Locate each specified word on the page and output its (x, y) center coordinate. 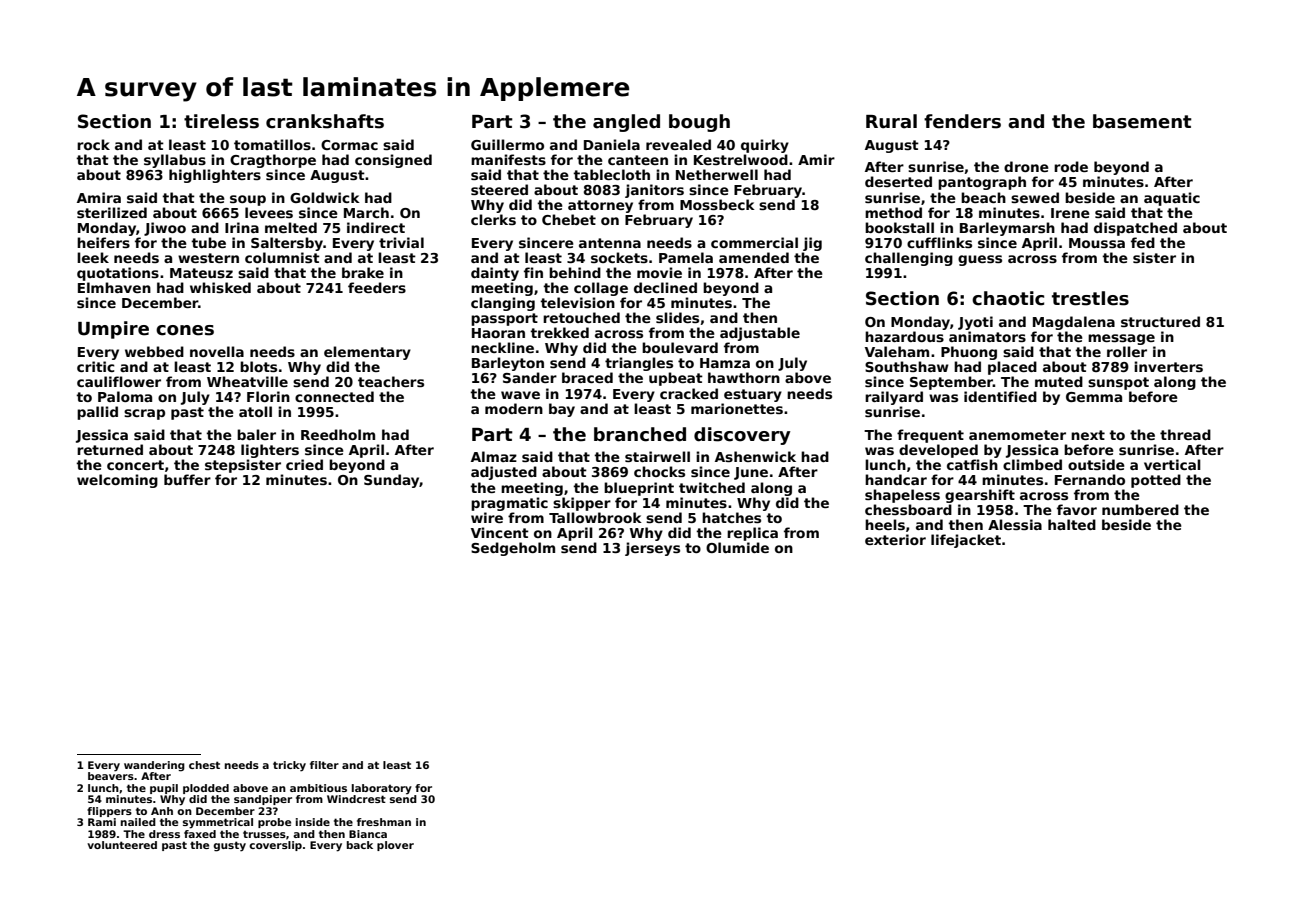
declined (665, 287)
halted (1072, 524)
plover (395, 846)
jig (812, 244)
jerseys (652, 549)
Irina (242, 227)
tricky (289, 766)
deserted (898, 181)
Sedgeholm (513, 549)
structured (1160, 321)
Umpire (113, 330)
